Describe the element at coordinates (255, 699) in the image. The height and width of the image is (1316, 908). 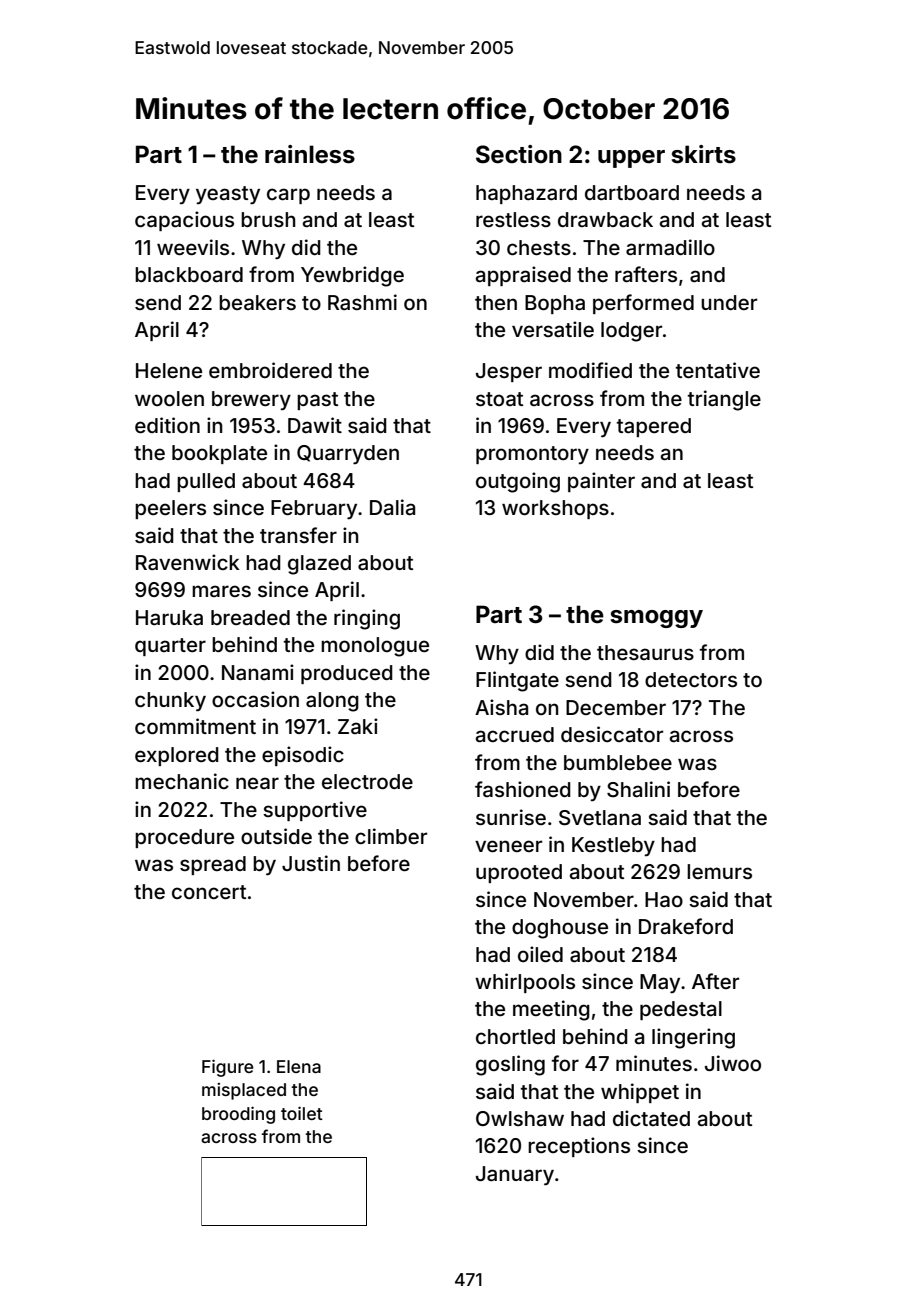
I see `occasion` at that location.
